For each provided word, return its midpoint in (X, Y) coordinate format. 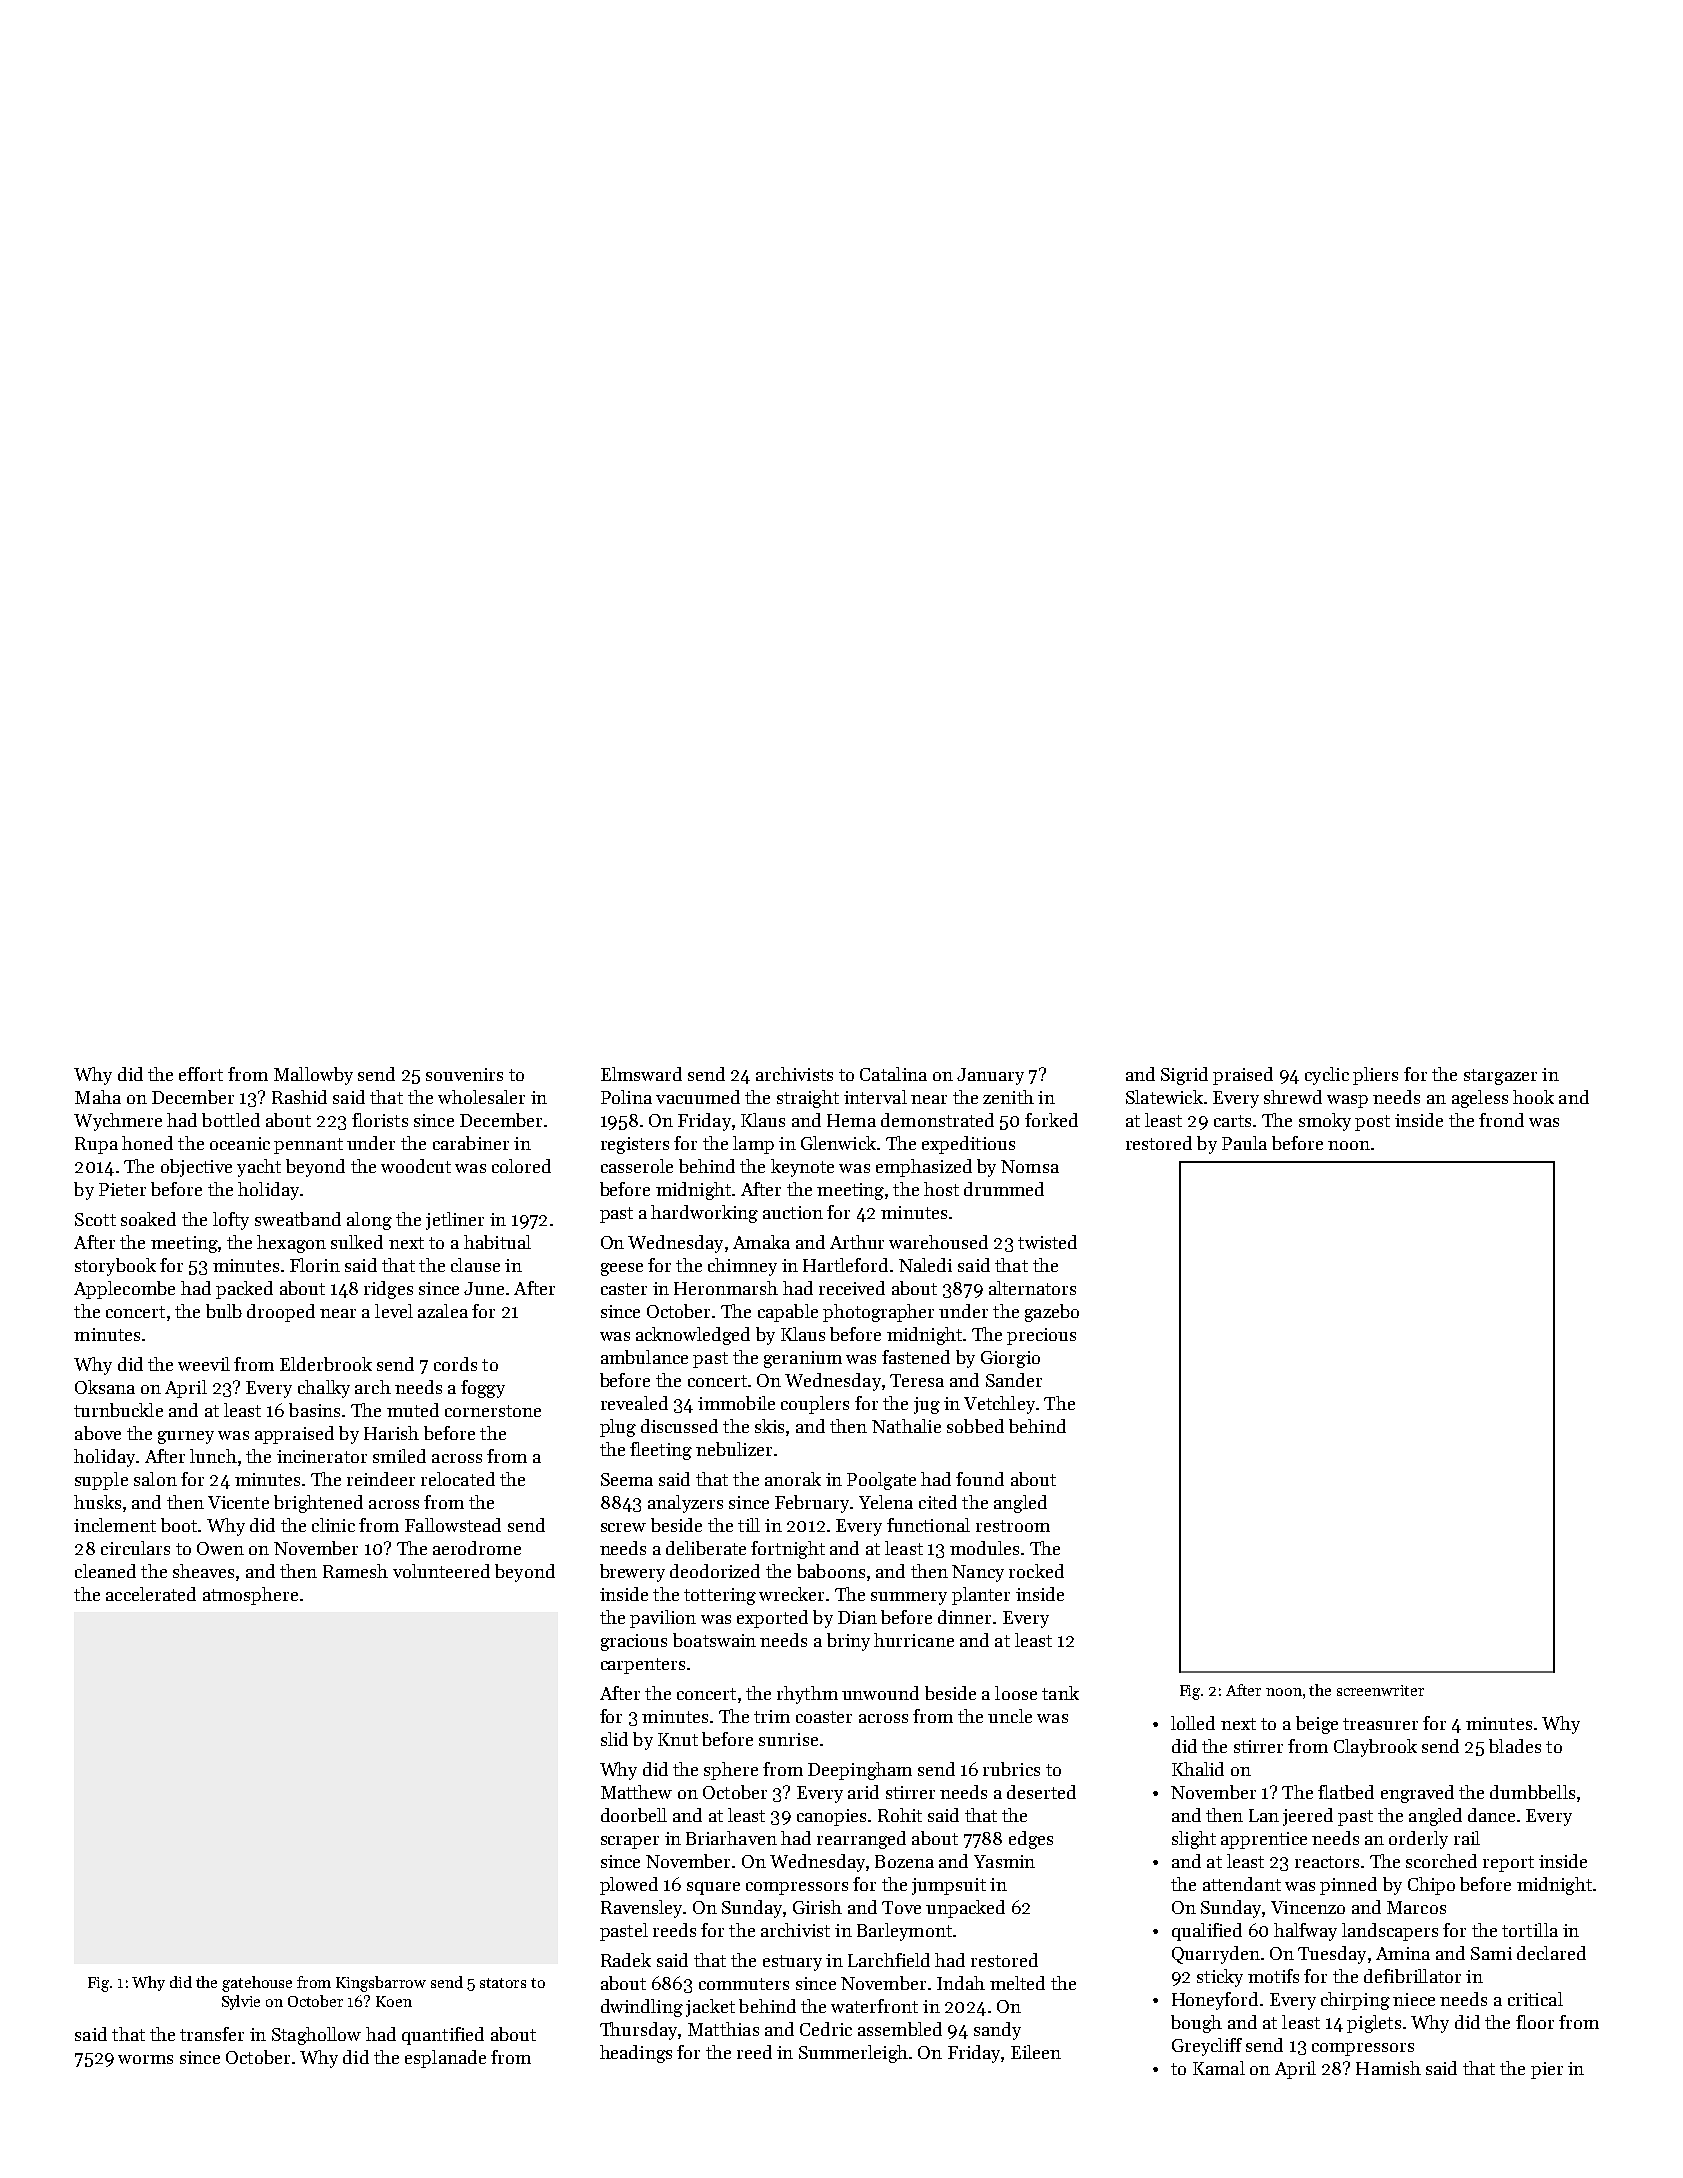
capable (788, 1313)
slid (614, 1739)
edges (1031, 1840)
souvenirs (464, 1074)
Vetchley (999, 1405)
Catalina (893, 1074)
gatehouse (257, 1984)
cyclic (1327, 1076)
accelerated (151, 1594)
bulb (224, 1311)
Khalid (1198, 1769)
